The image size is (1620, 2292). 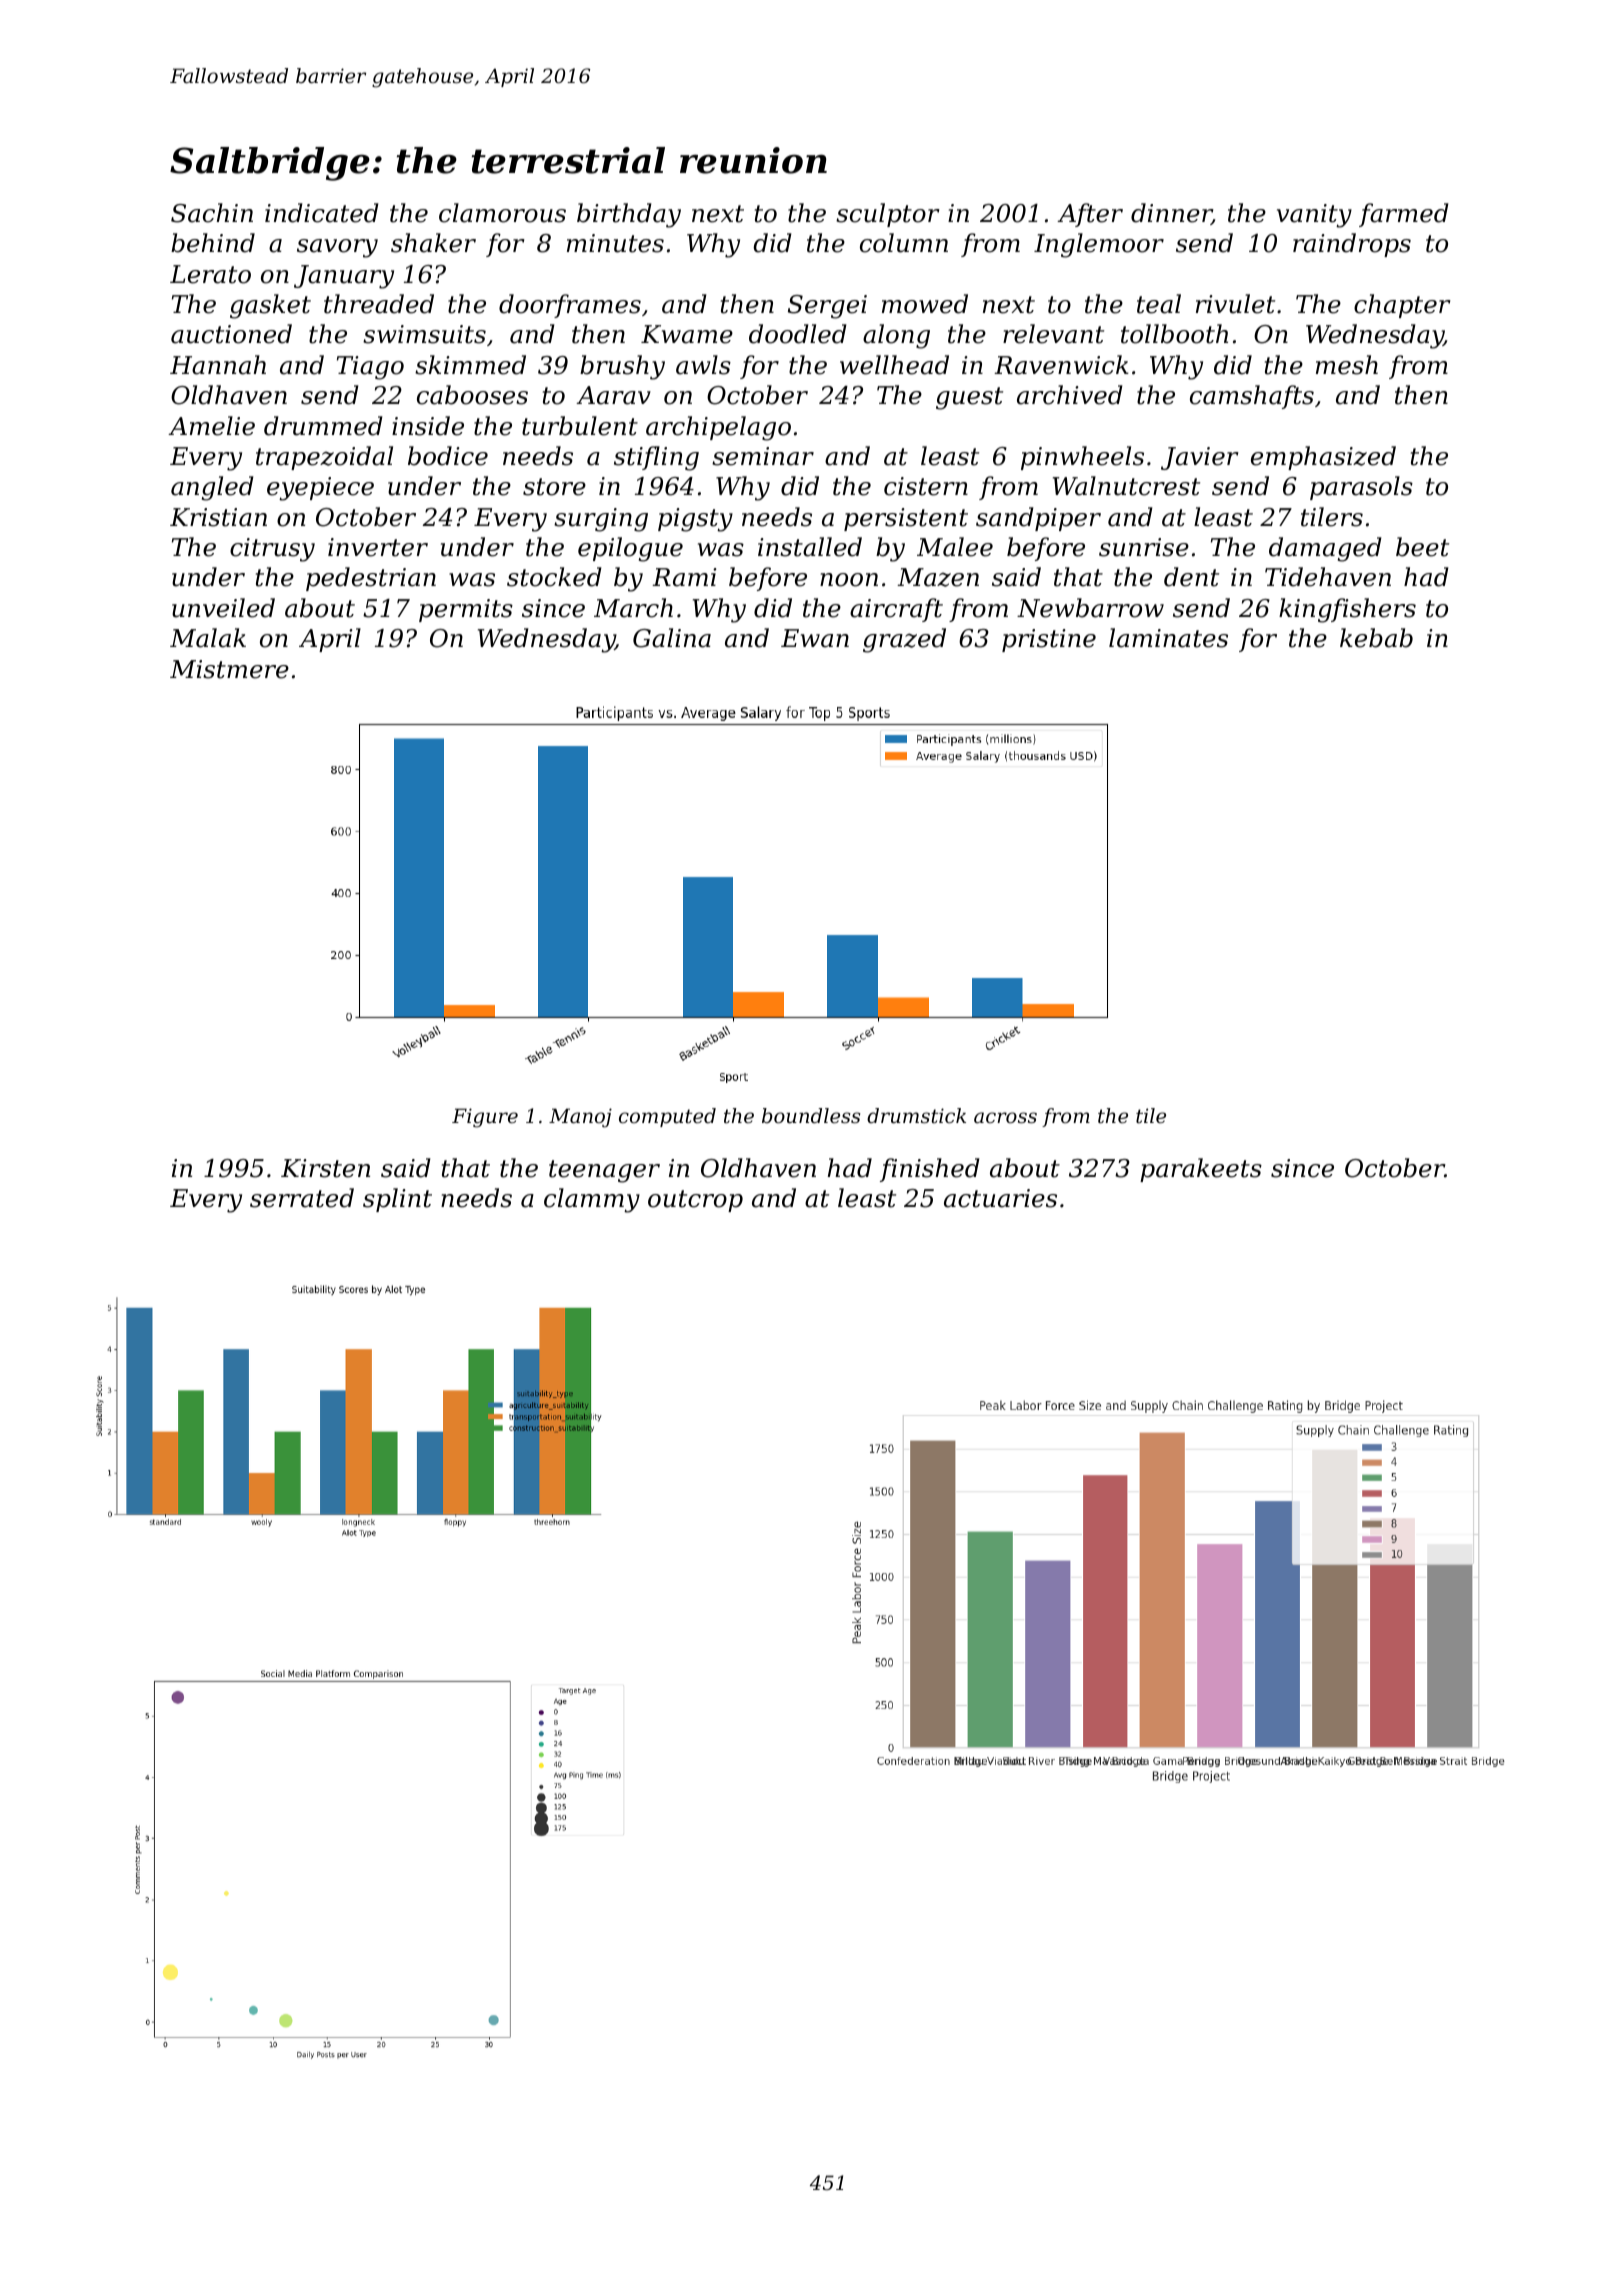 I want to click on Mistmere, so click(x=229, y=669).
